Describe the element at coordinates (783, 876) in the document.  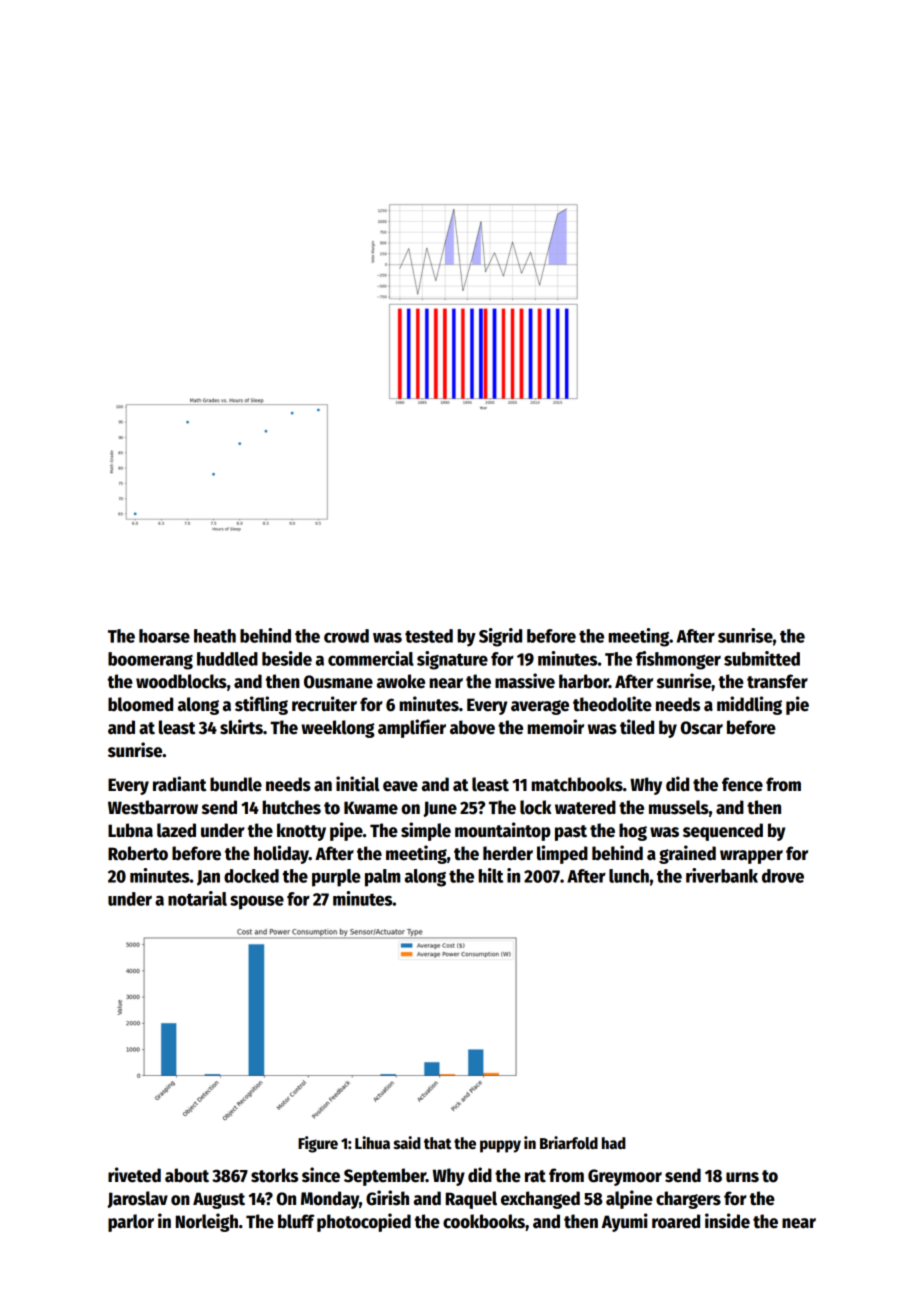
I see `drove` at that location.
